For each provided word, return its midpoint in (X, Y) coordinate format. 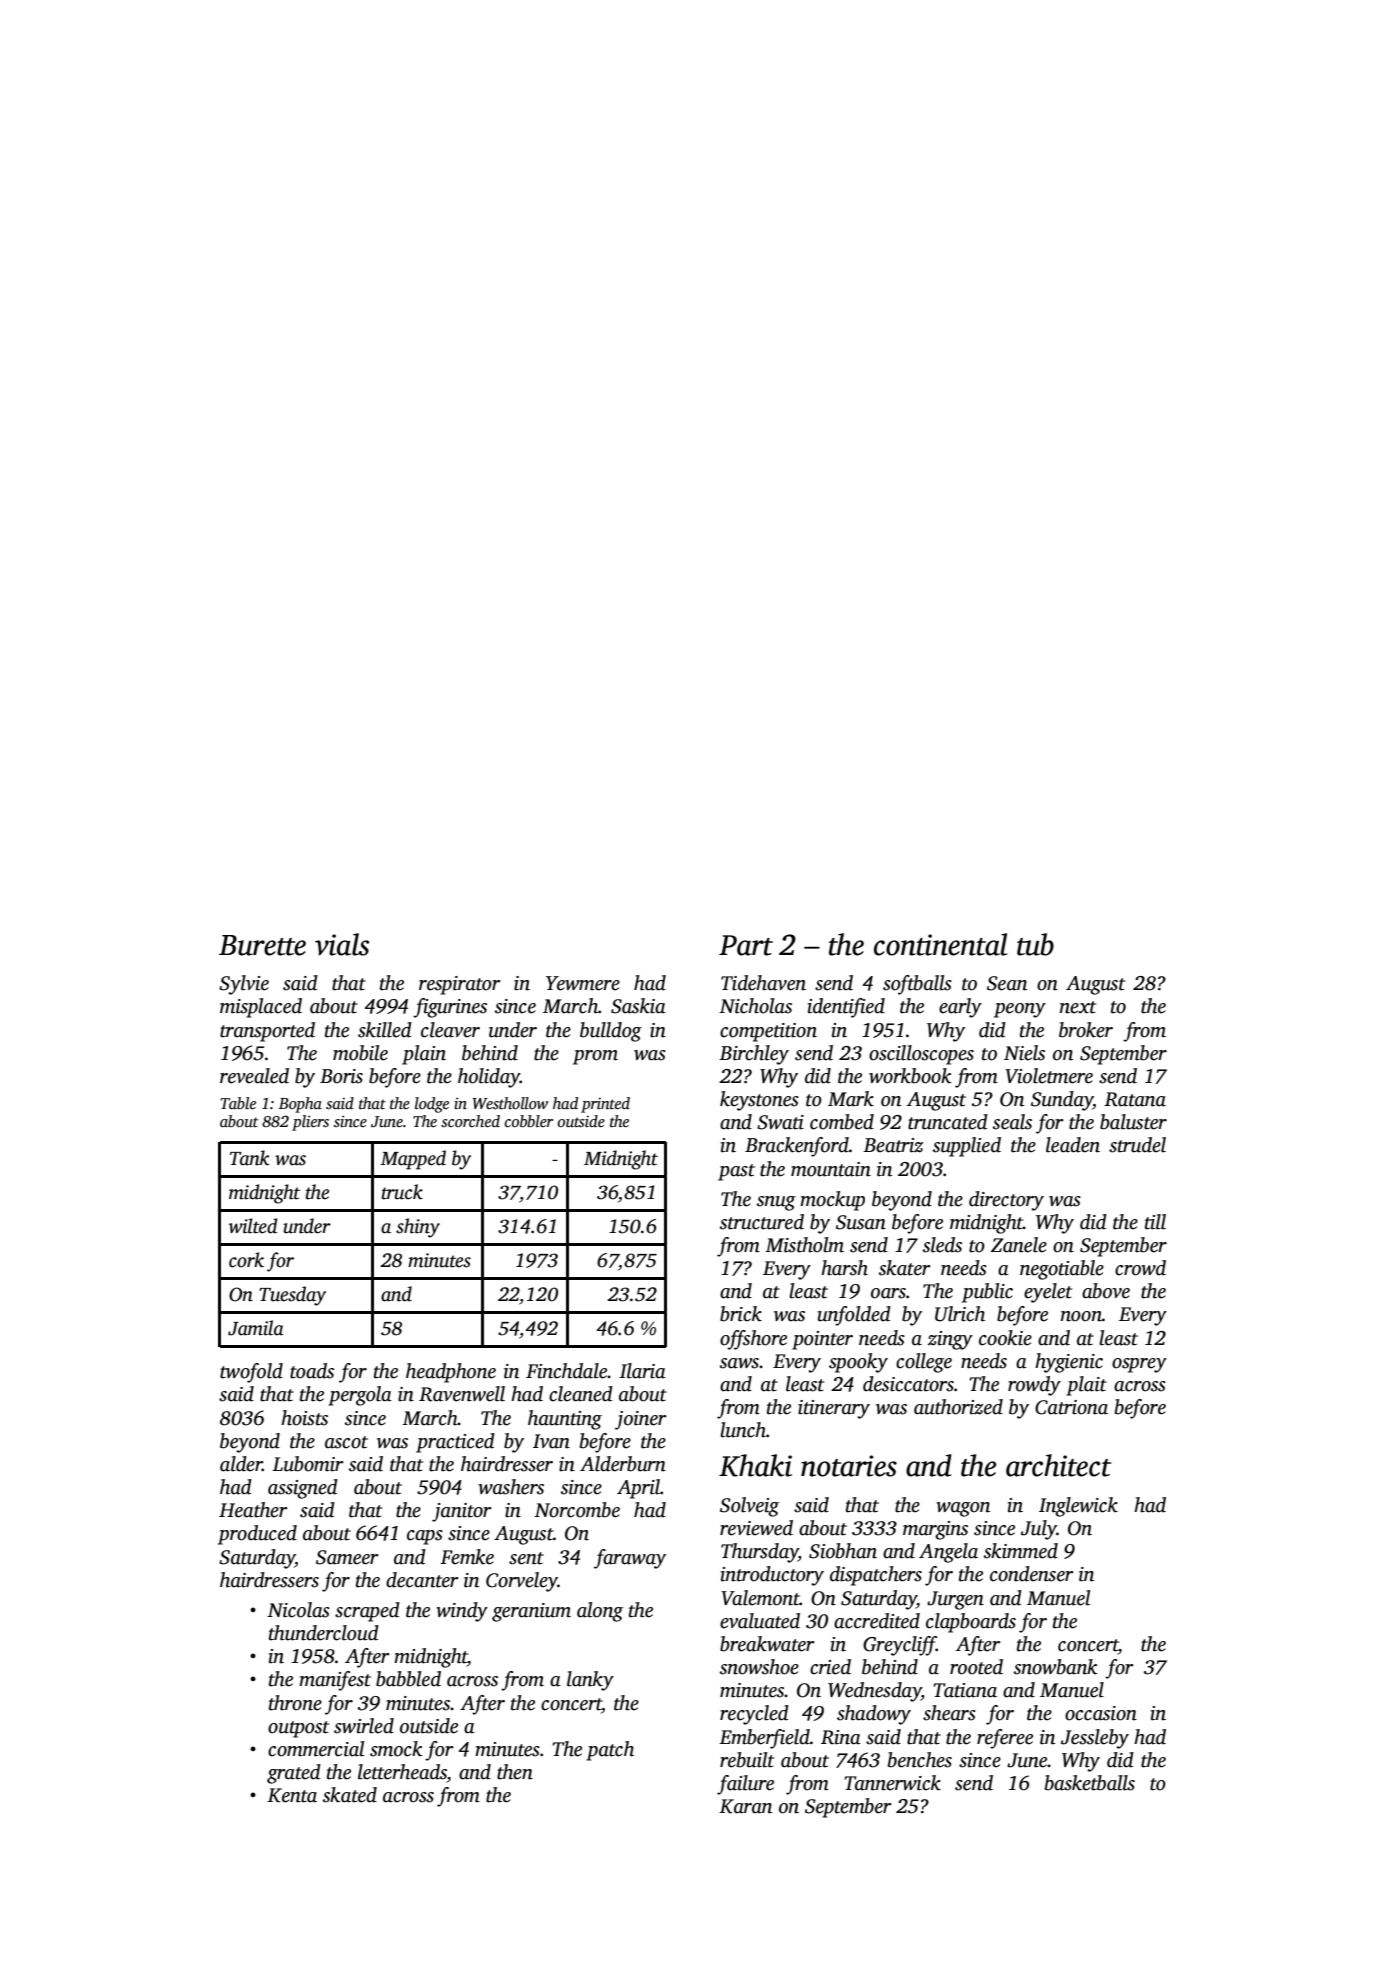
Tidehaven (763, 983)
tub (1035, 944)
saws (739, 1363)
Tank (250, 1158)
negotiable (1062, 1270)
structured (762, 1222)
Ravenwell (462, 1394)
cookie (1005, 1338)
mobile (360, 1053)
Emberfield (764, 1739)
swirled (364, 1726)
